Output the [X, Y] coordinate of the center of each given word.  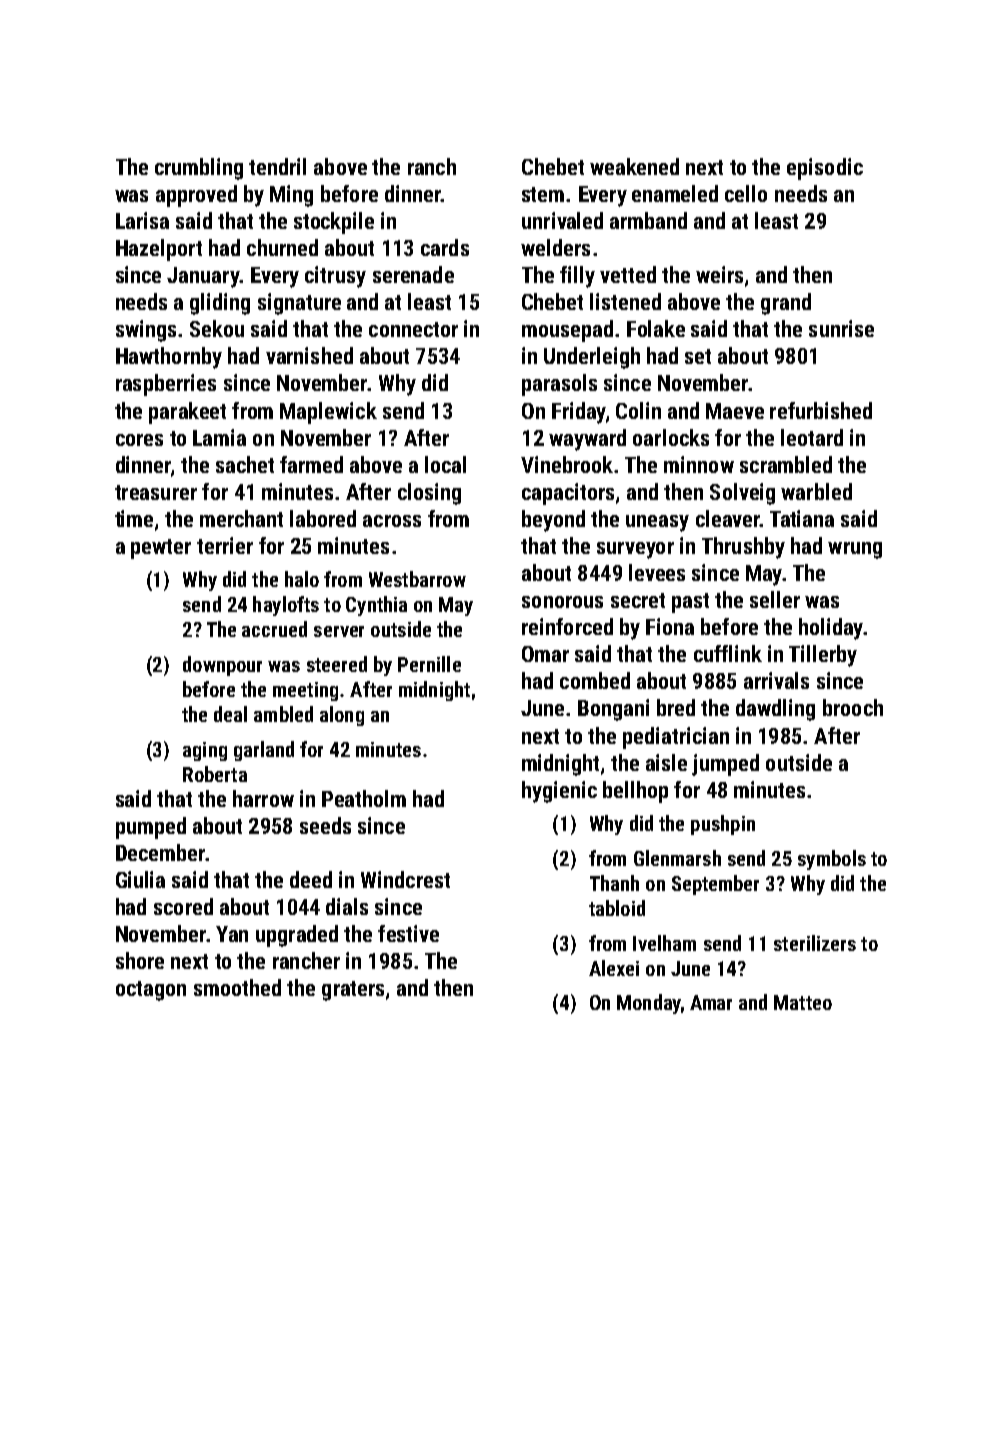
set [698, 356]
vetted [628, 274]
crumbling [199, 169]
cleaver [728, 518]
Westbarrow [417, 579]
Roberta [215, 774]
